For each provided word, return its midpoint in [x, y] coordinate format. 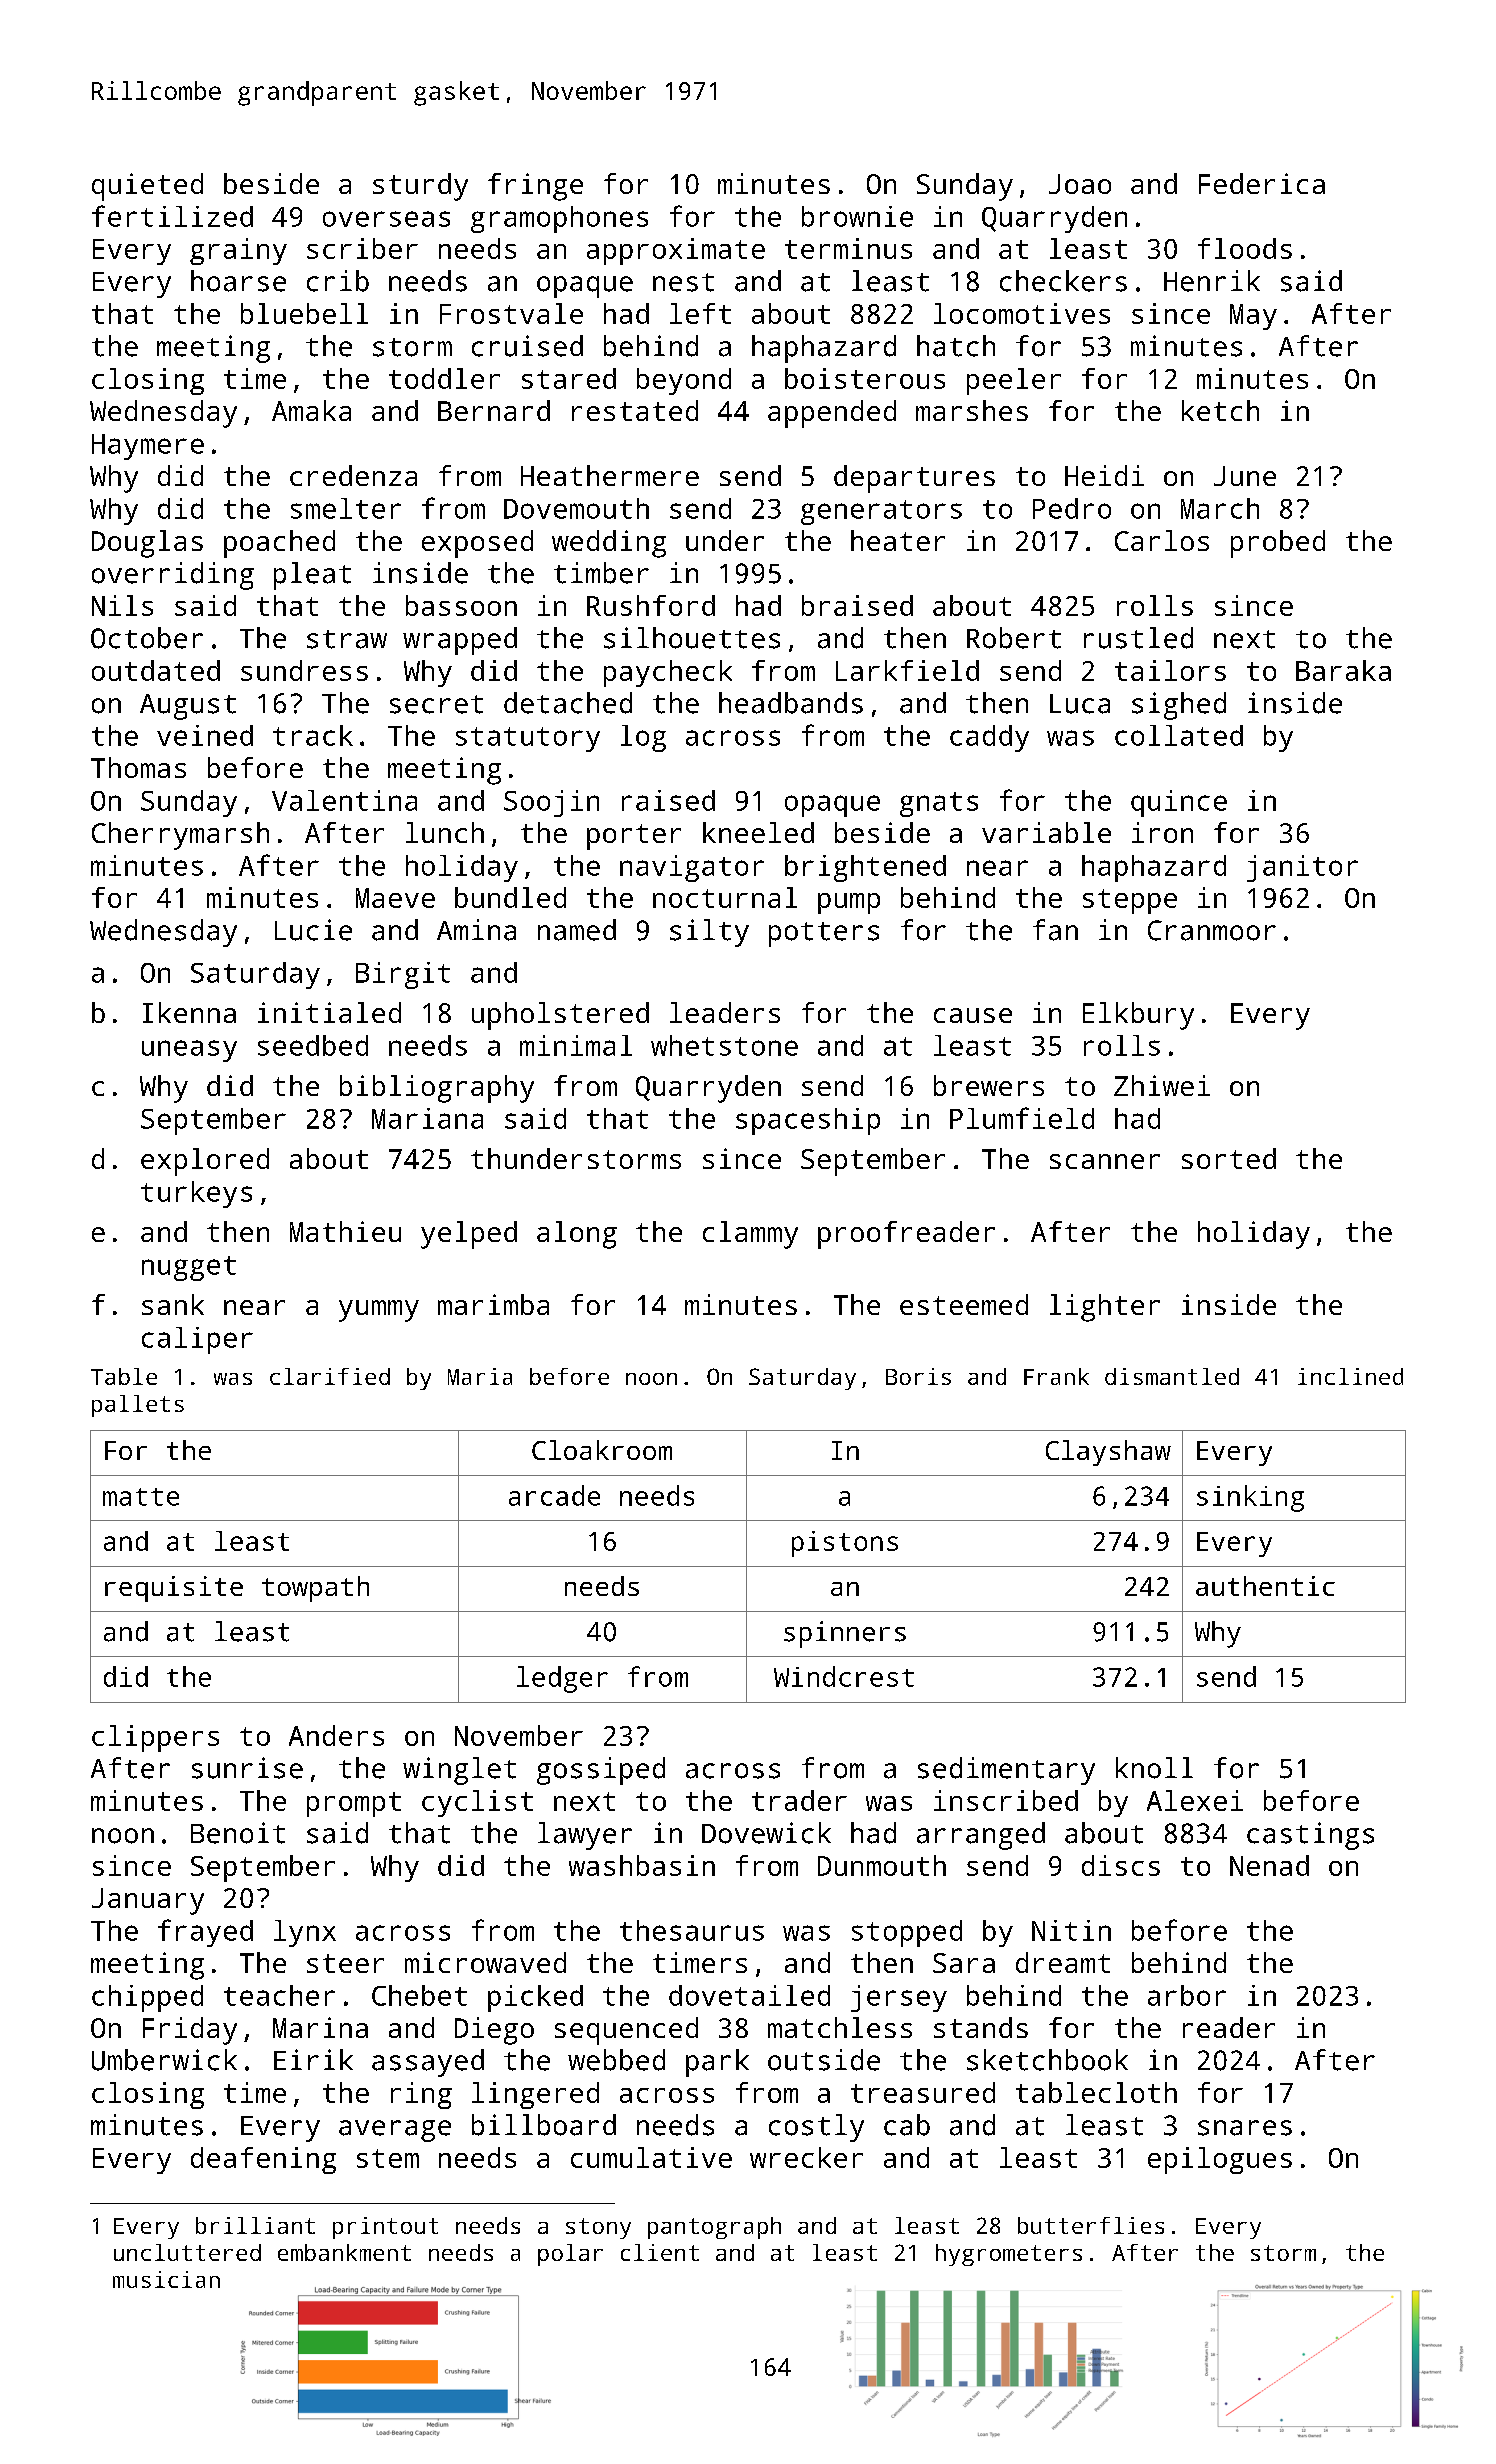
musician [166, 2279]
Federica [1262, 183]
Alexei [1195, 1800]
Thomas [138, 767]
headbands [791, 703]
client [660, 2252]
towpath [315, 1589]
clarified [330, 1376]
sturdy [420, 187]
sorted [1229, 1158]
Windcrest [844, 1676]
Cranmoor [1212, 930]
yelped [469, 1235]
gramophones [559, 219]
